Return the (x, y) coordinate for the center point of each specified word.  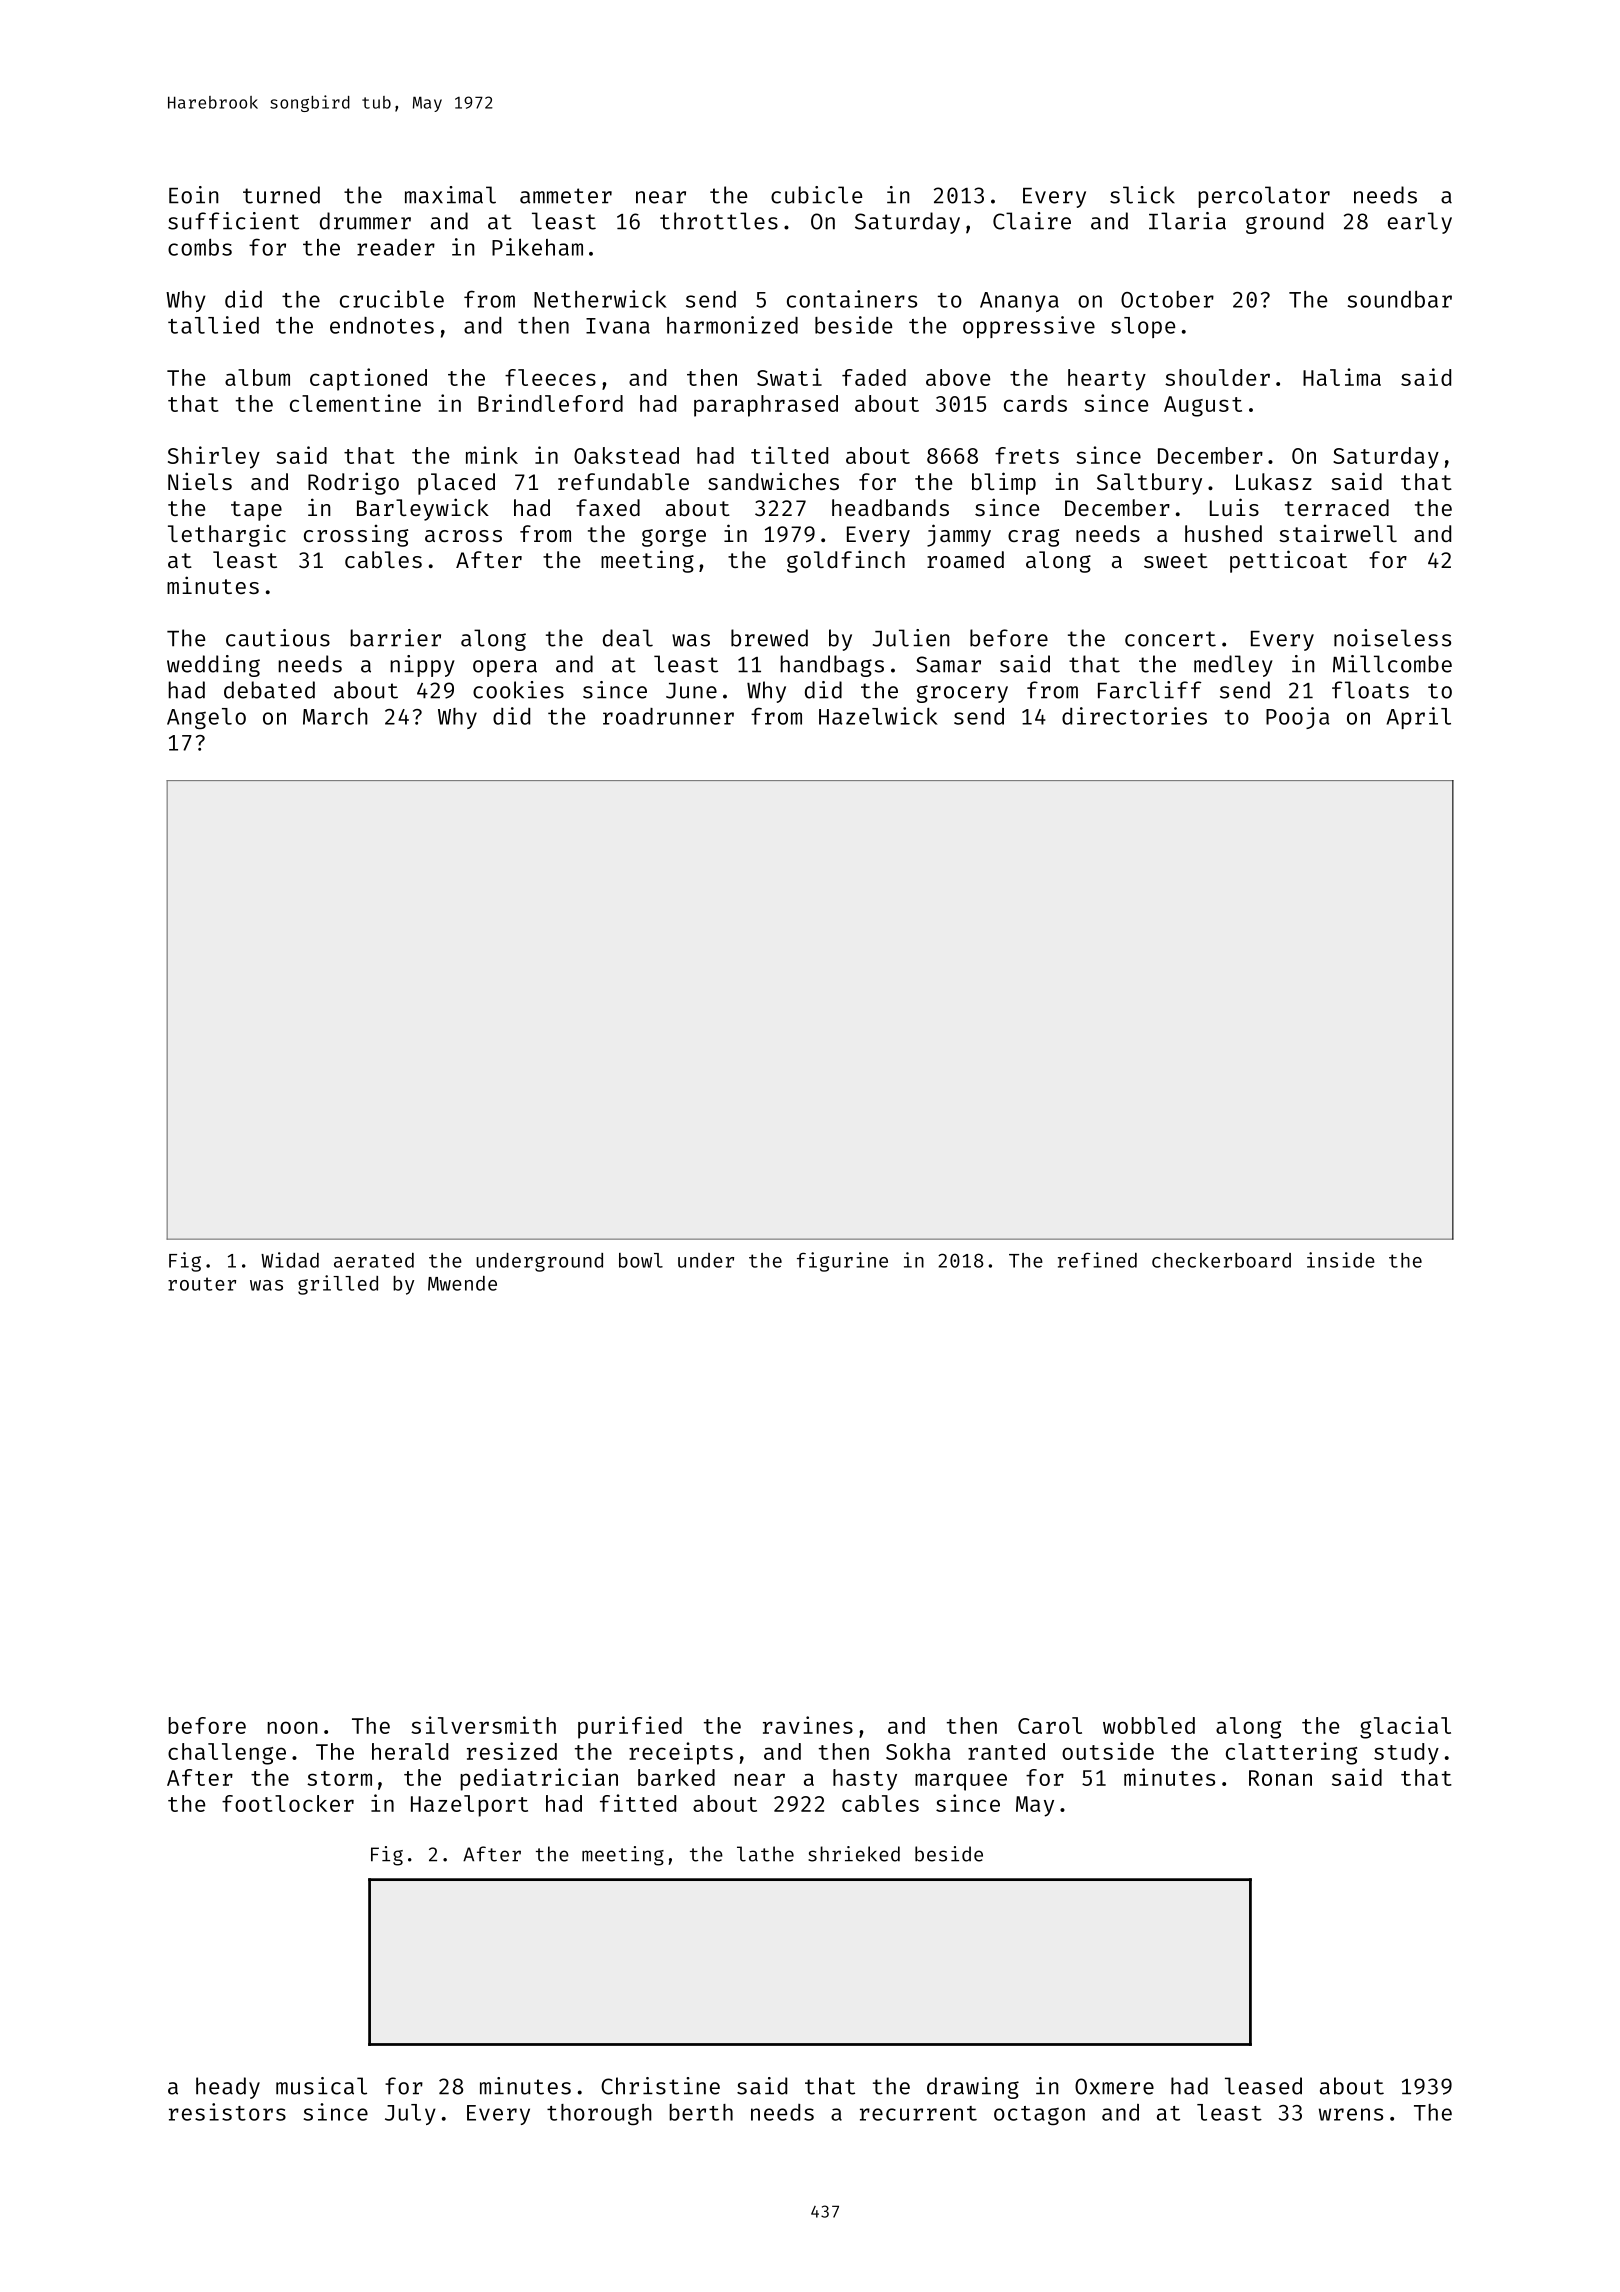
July (410, 2114)
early (1420, 223)
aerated (374, 1260)
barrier (395, 638)
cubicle (816, 195)
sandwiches (773, 481)
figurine (842, 1262)
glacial (1405, 1727)
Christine (660, 2086)
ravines (808, 1725)
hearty (1107, 380)
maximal (450, 195)
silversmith (483, 1725)
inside (1341, 1260)
